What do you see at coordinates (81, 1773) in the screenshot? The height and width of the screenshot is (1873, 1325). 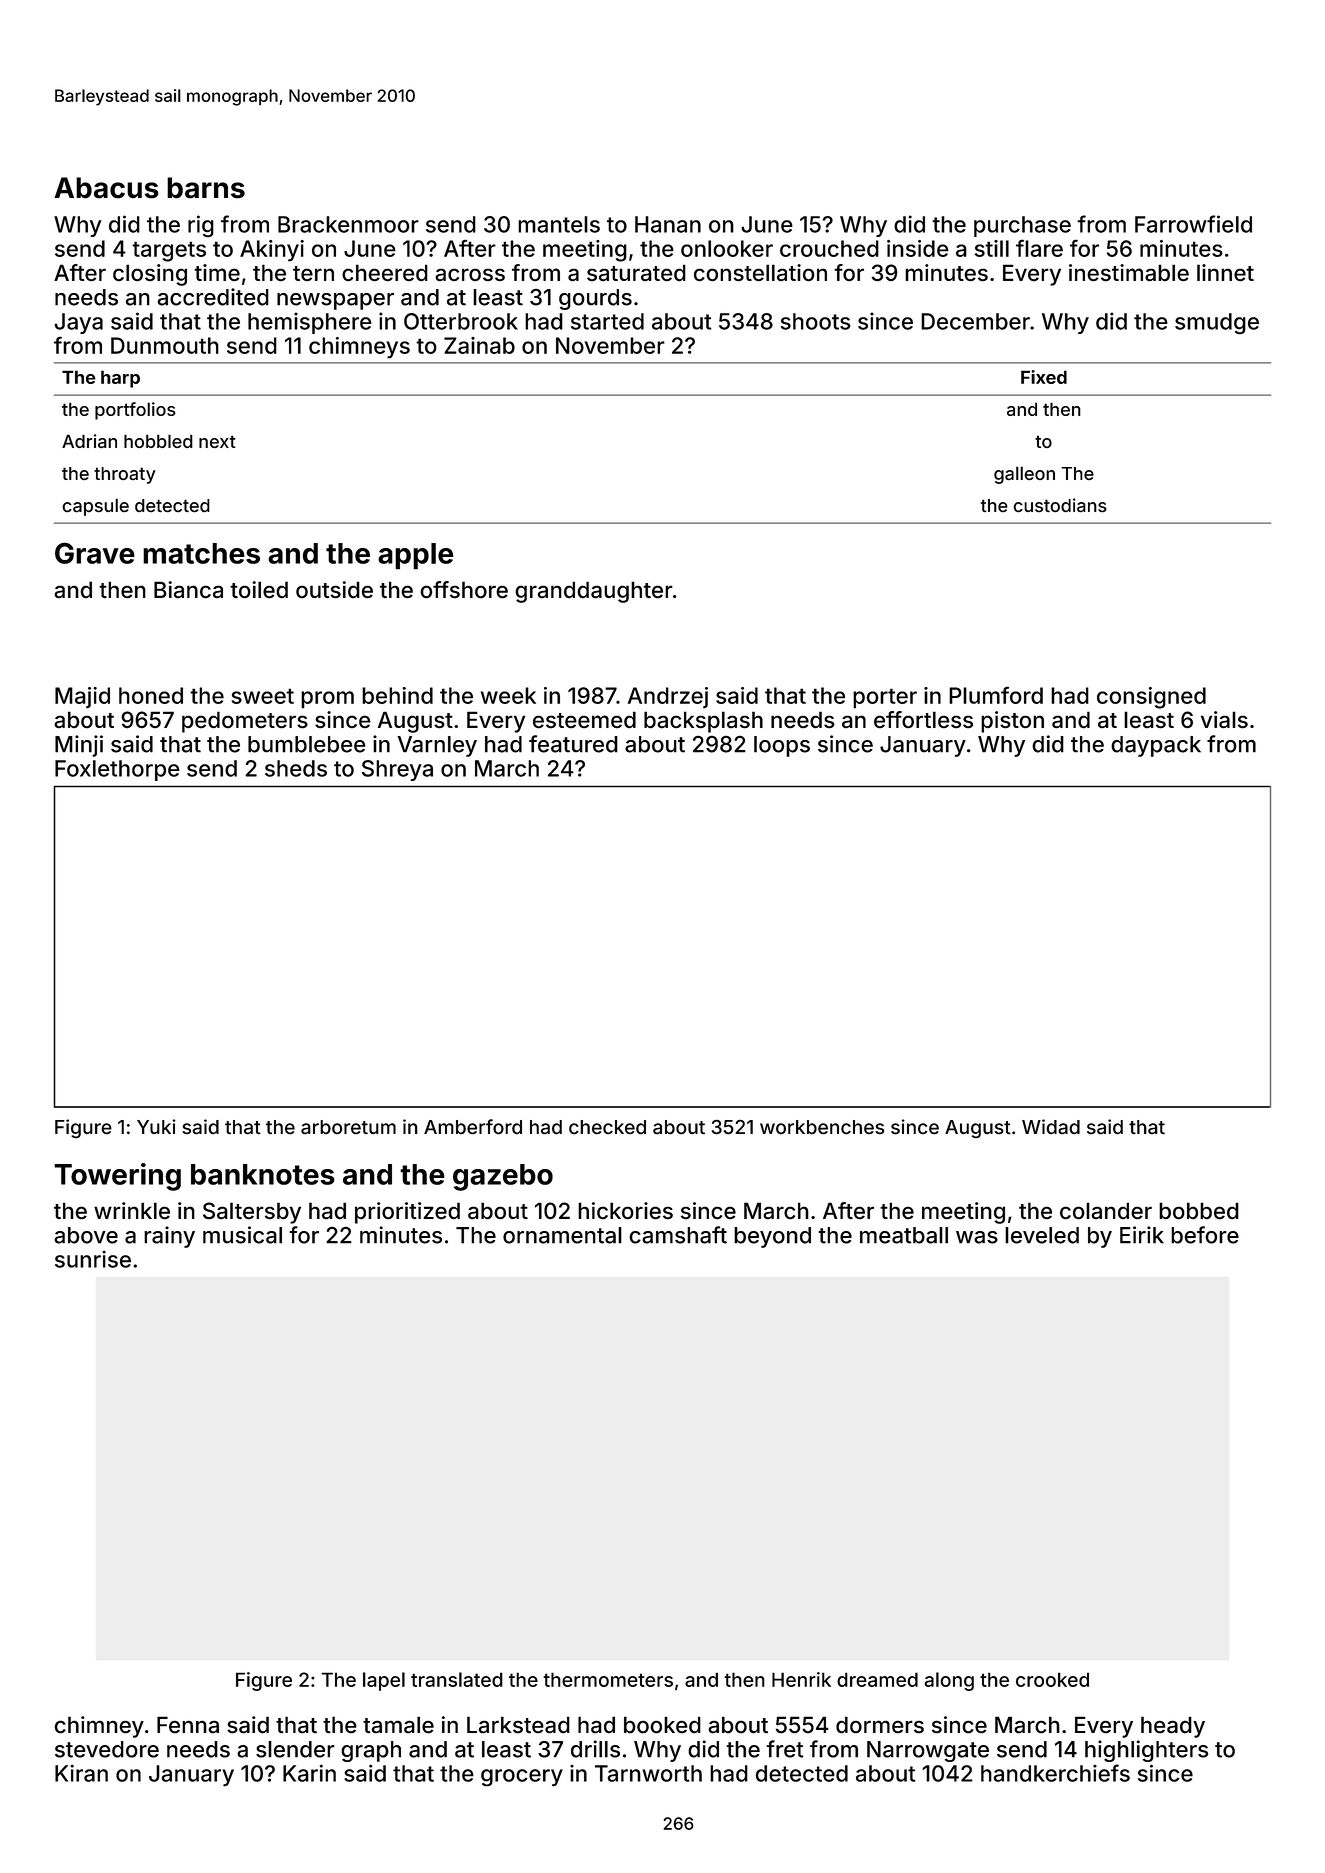 I see `Kiran` at bounding box center [81, 1773].
